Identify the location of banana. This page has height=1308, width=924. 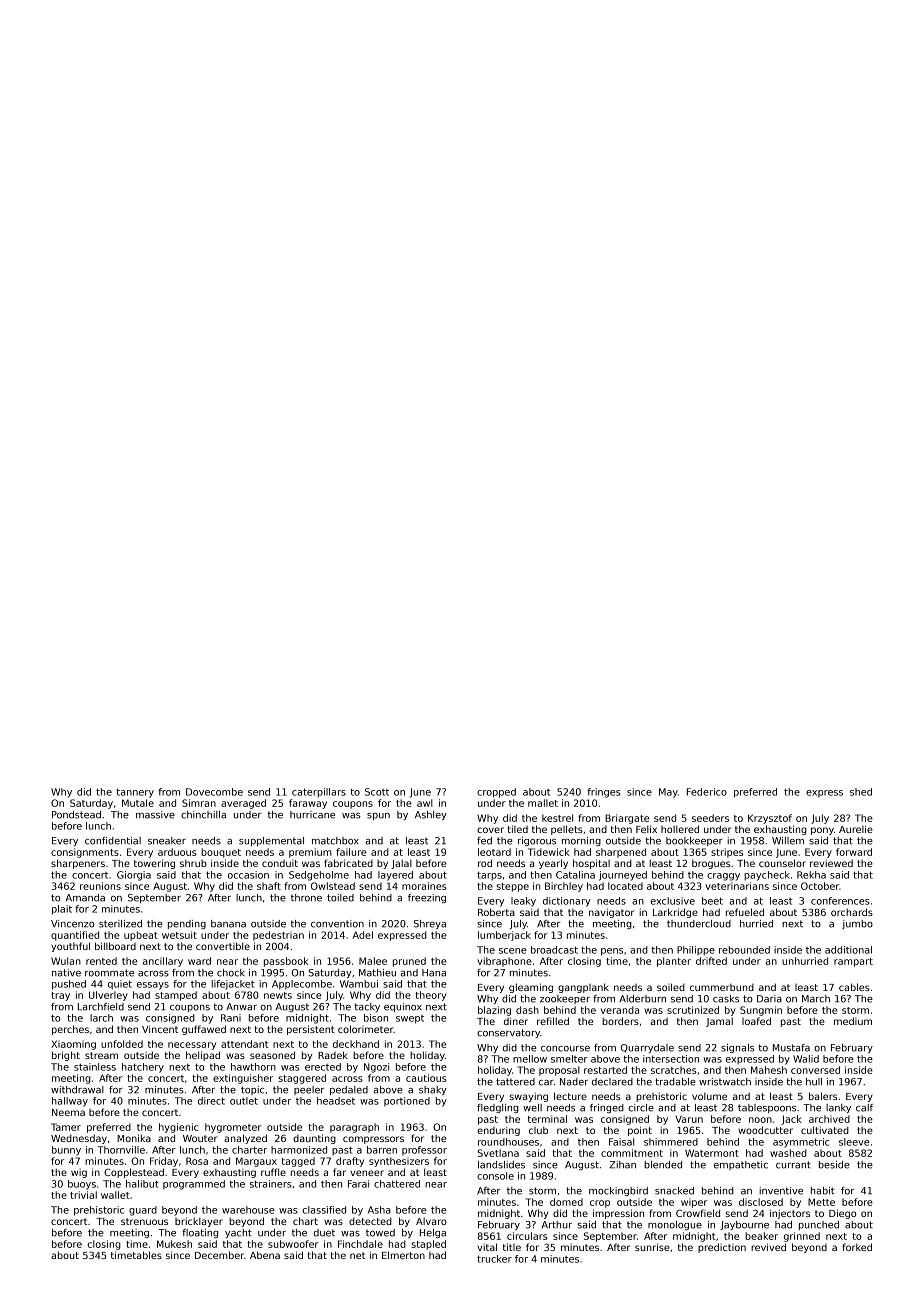
(228, 924).
